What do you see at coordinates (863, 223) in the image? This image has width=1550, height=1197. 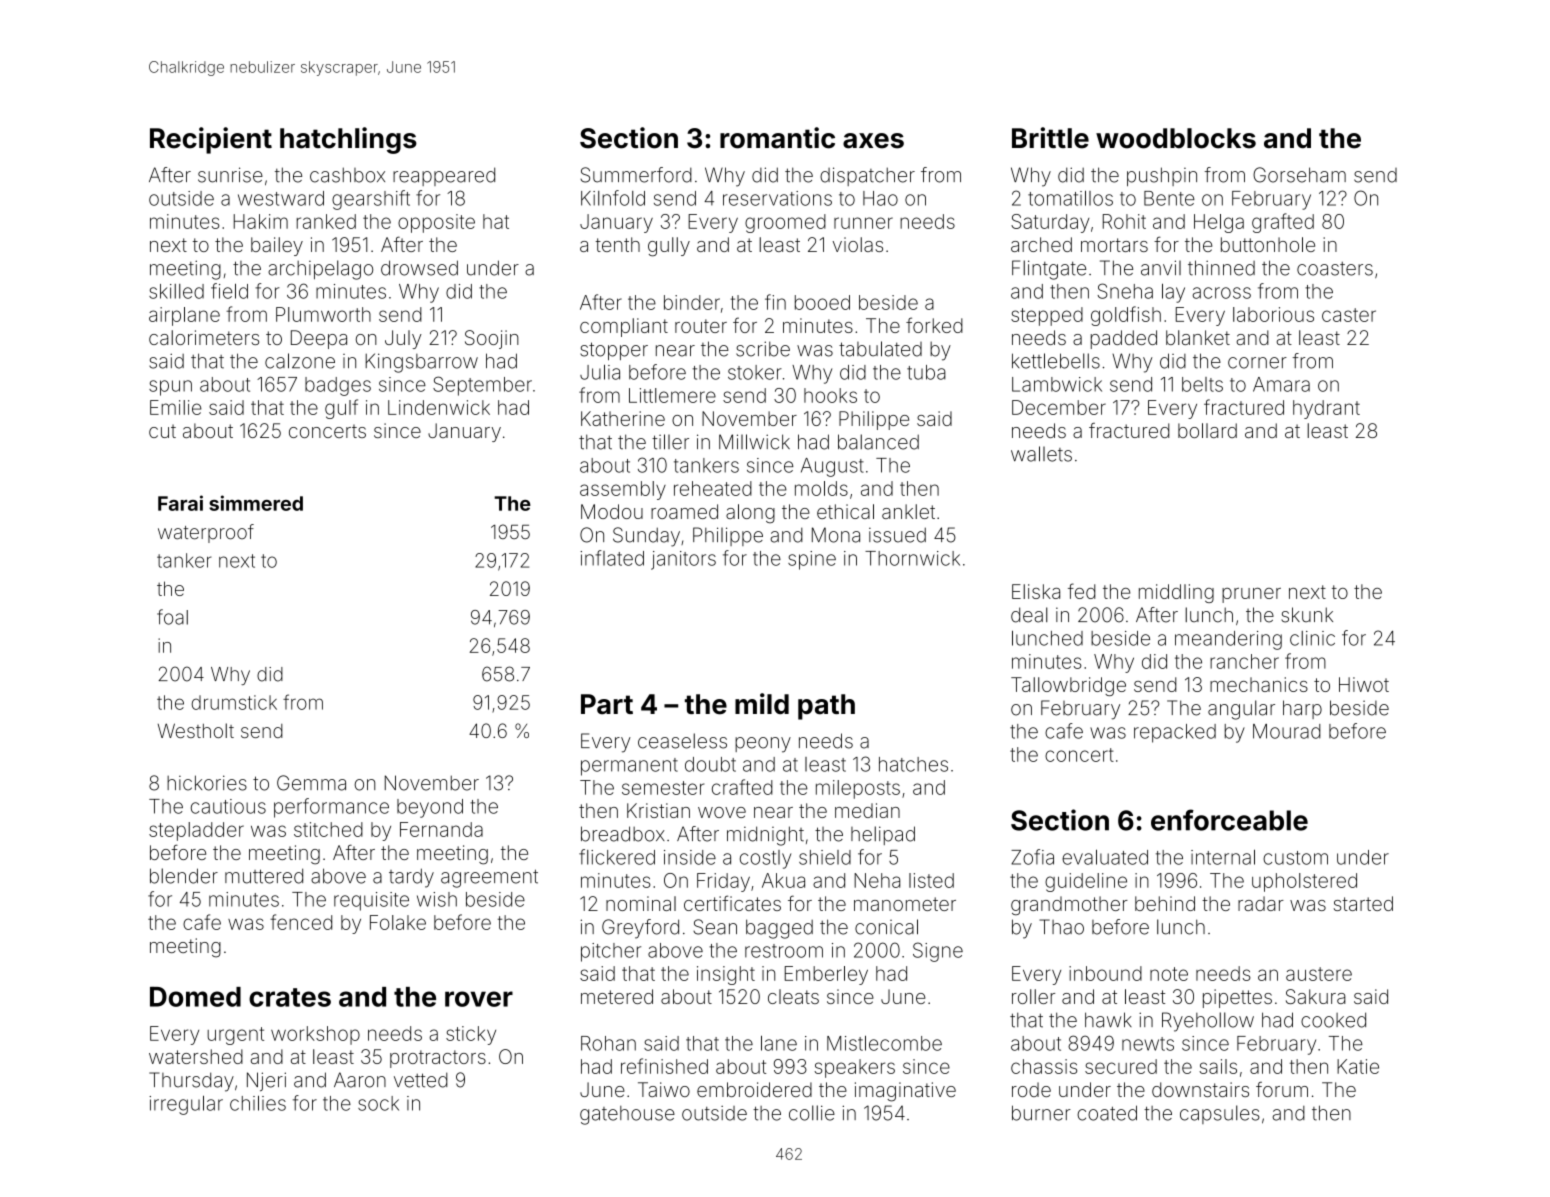 I see `runner` at bounding box center [863, 223].
